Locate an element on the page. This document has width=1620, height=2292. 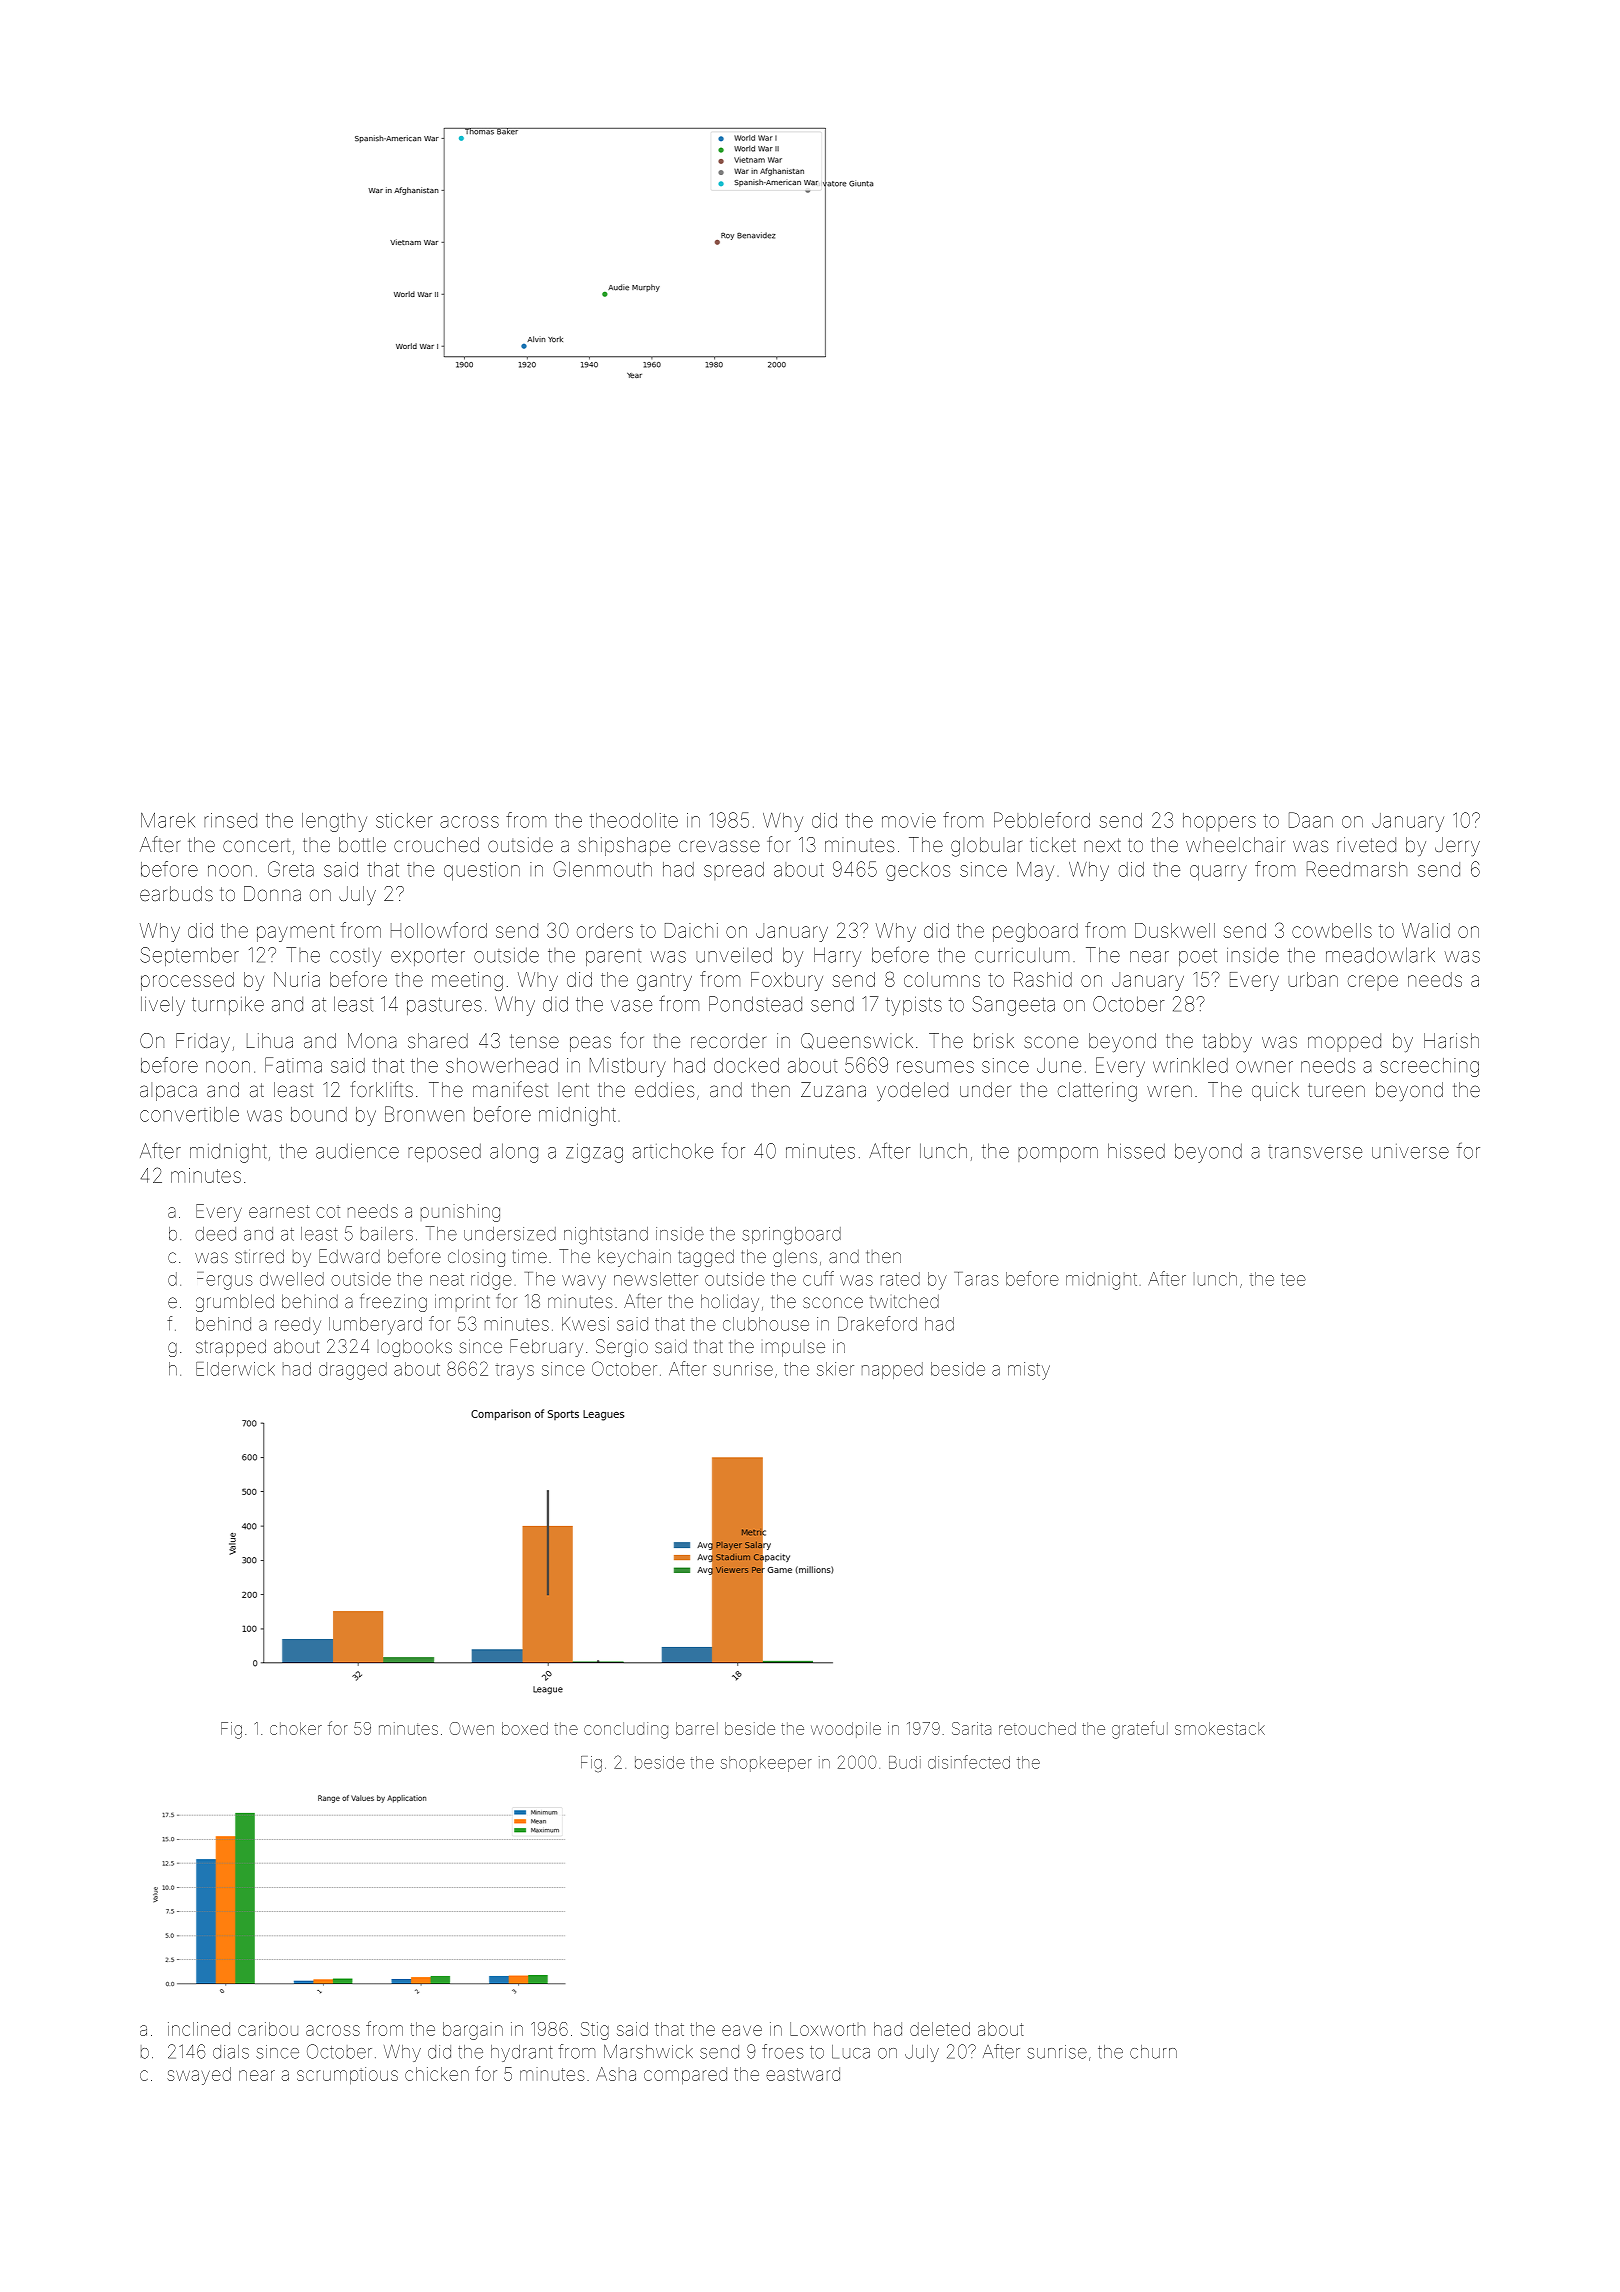
theodolite is located at coordinates (634, 820).
